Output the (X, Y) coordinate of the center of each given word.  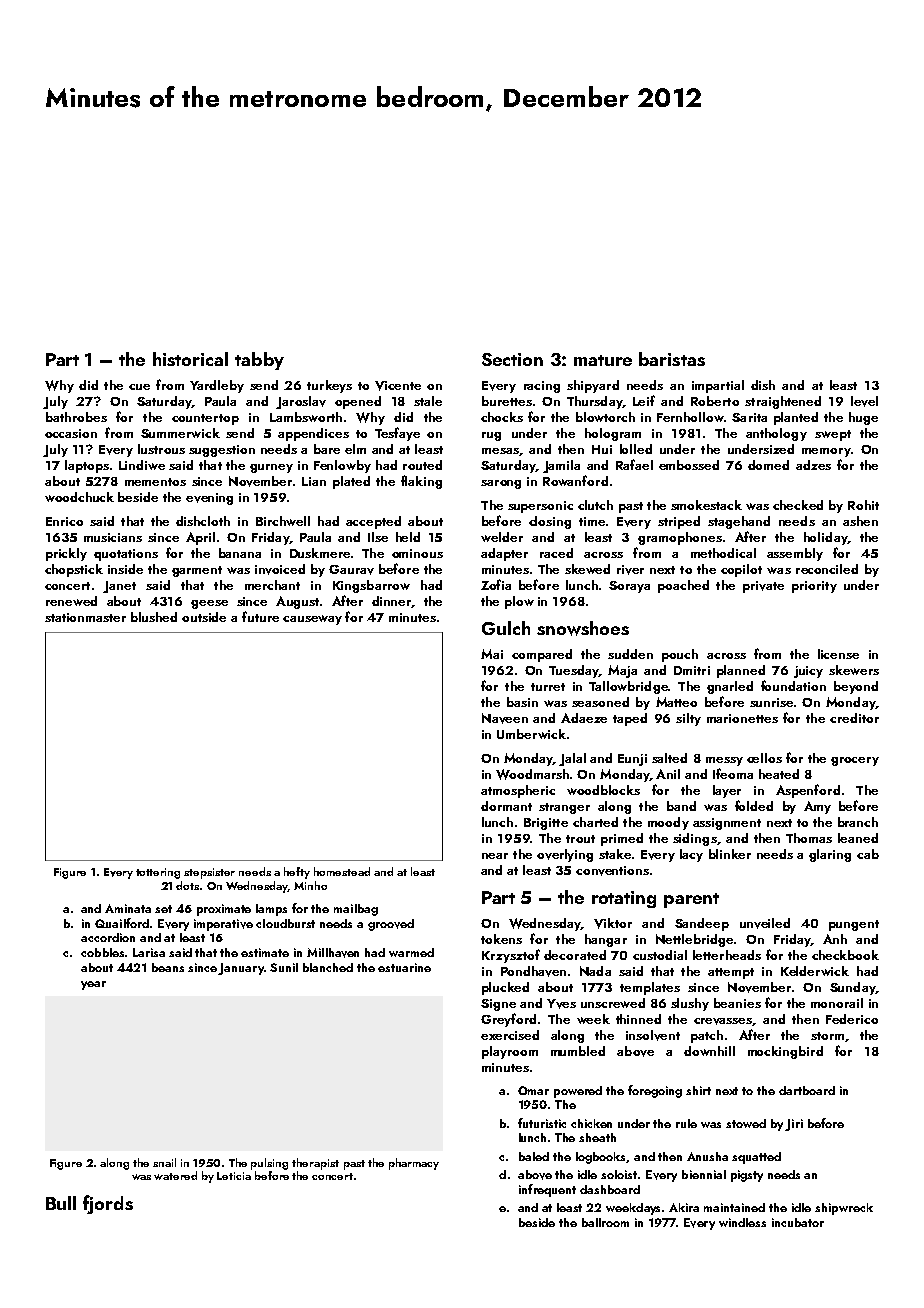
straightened (783, 402)
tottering (158, 873)
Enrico (64, 521)
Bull (61, 1203)
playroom (510, 1052)
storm (827, 1036)
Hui (602, 449)
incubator (798, 1222)
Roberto (715, 401)
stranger (564, 808)
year (93, 985)
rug (491, 436)
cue (139, 387)
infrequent (547, 1190)
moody (668, 823)
